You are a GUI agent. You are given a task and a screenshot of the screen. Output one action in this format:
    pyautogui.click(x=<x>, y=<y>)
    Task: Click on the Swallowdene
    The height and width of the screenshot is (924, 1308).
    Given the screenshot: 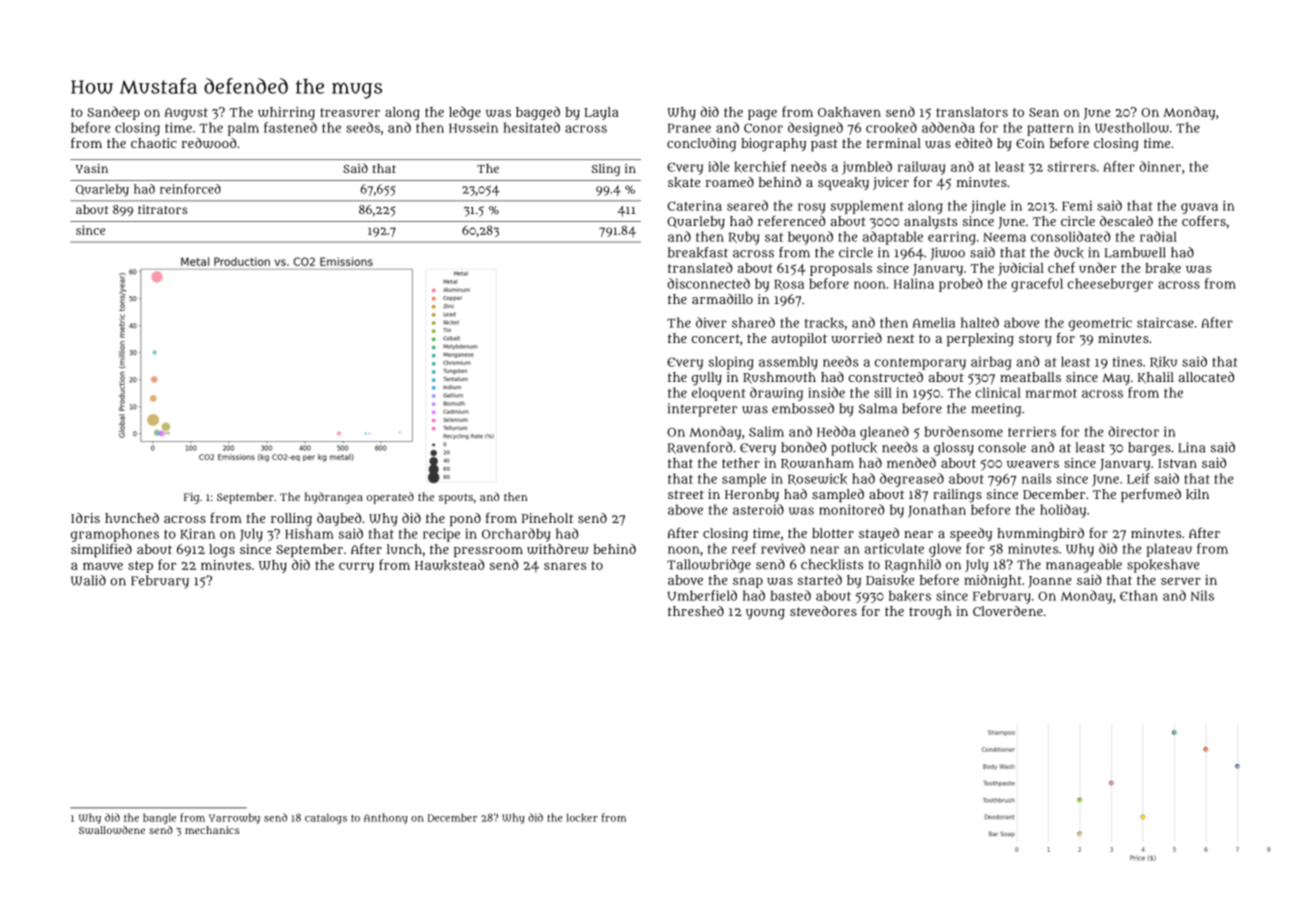 What is the action you would take?
    pyautogui.click(x=112, y=830)
